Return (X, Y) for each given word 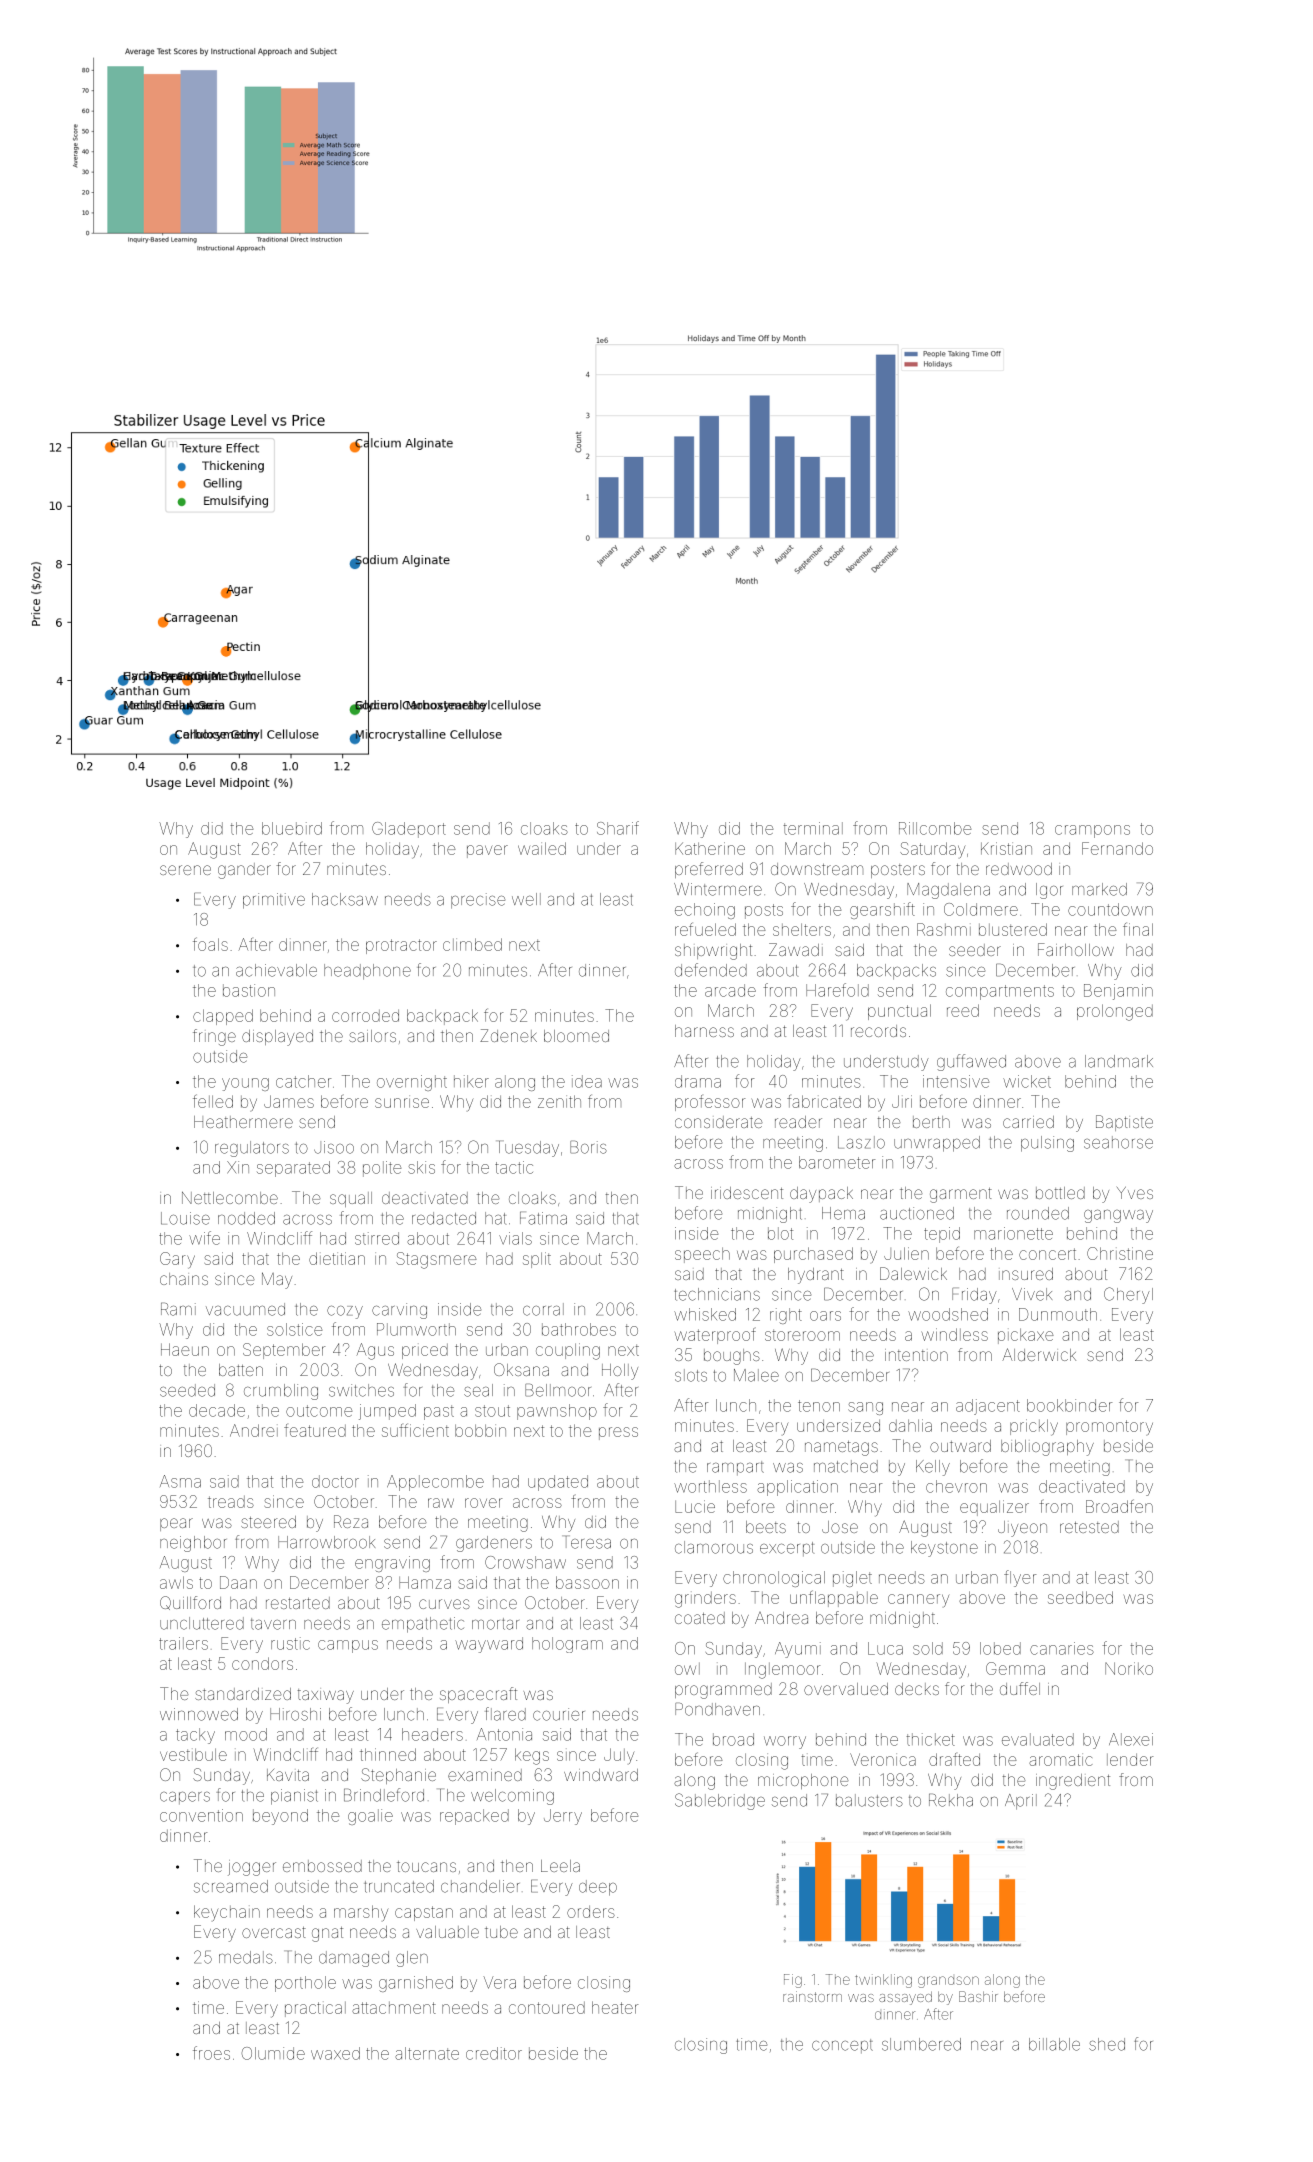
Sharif (618, 828)
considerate (719, 1122)
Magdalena (948, 891)
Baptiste (1124, 1123)
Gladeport (409, 830)
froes (211, 2053)
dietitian (337, 1258)
